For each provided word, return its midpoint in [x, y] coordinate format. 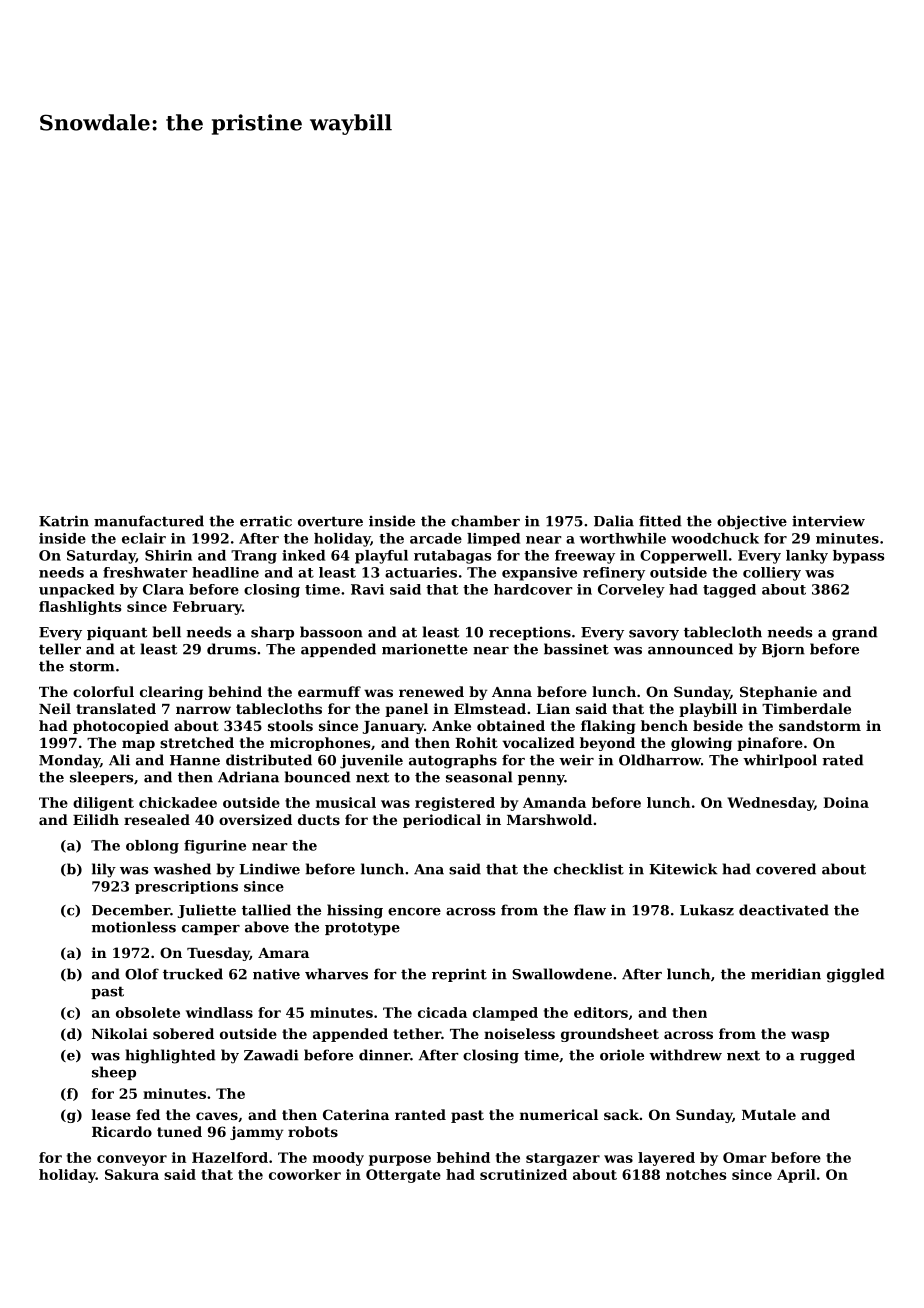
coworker [305, 1174]
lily [104, 870]
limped [493, 539]
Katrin [64, 521]
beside [718, 725]
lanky [807, 557]
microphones [320, 744]
